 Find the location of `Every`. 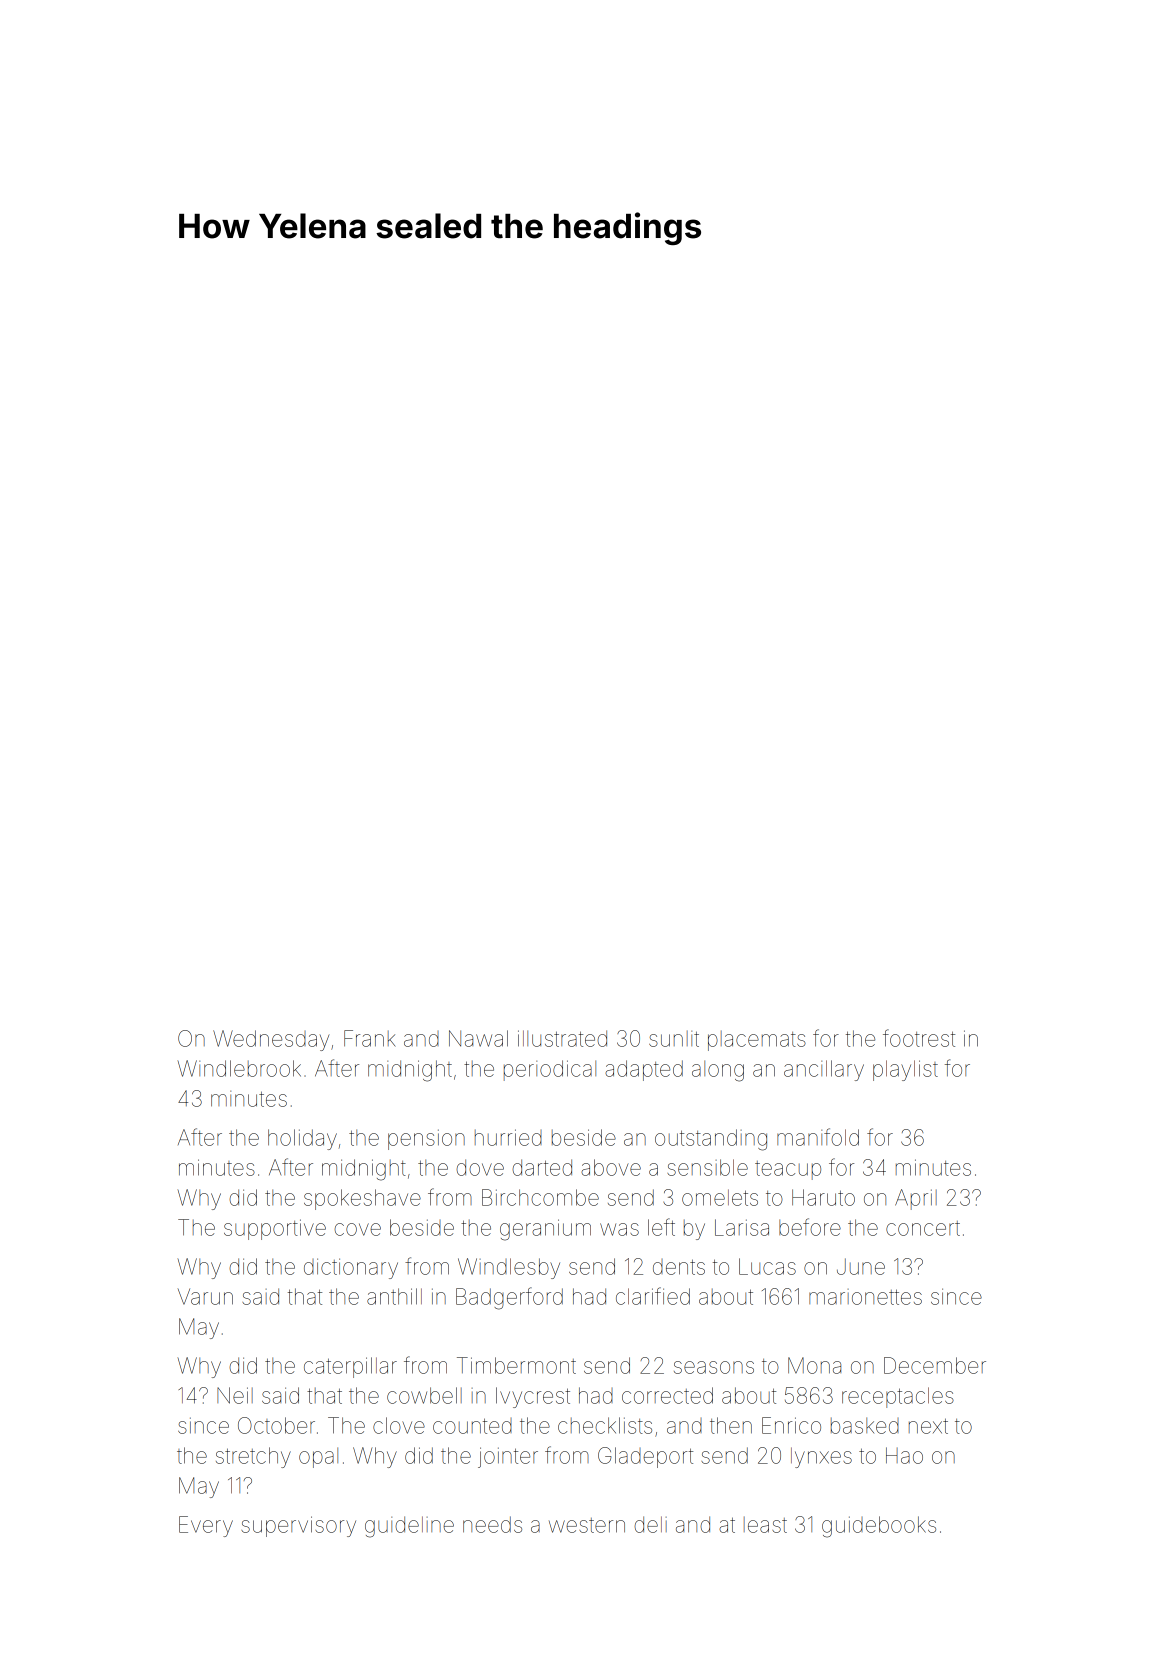

Every is located at coordinates (206, 1526).
